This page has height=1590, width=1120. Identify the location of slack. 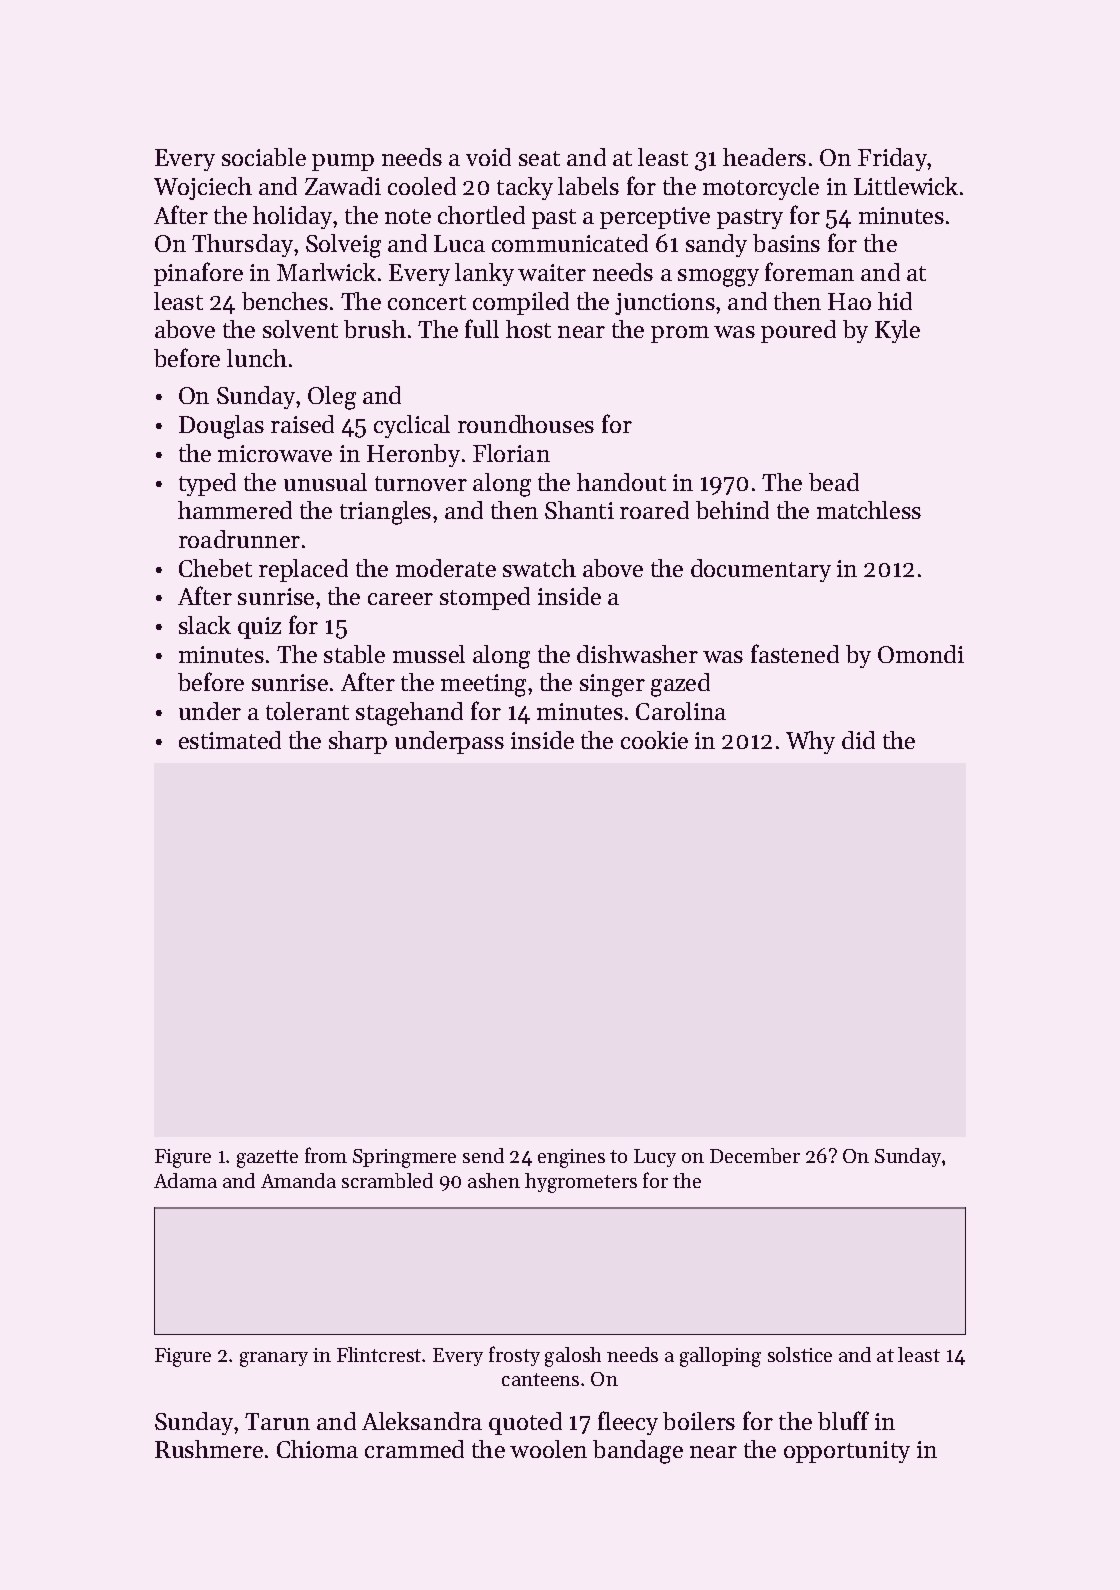
(205, 625).
